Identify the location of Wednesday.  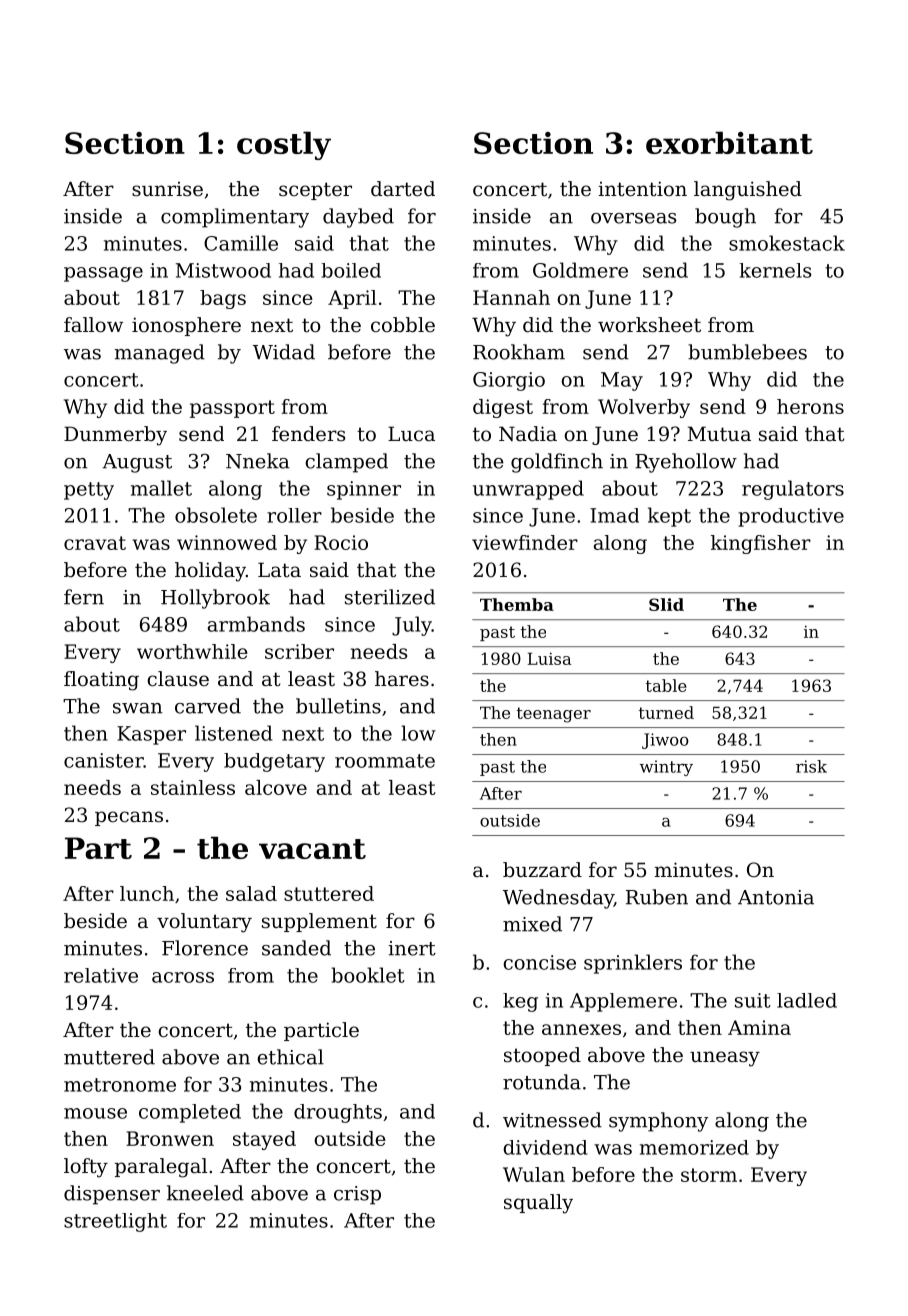
(558, 899).
